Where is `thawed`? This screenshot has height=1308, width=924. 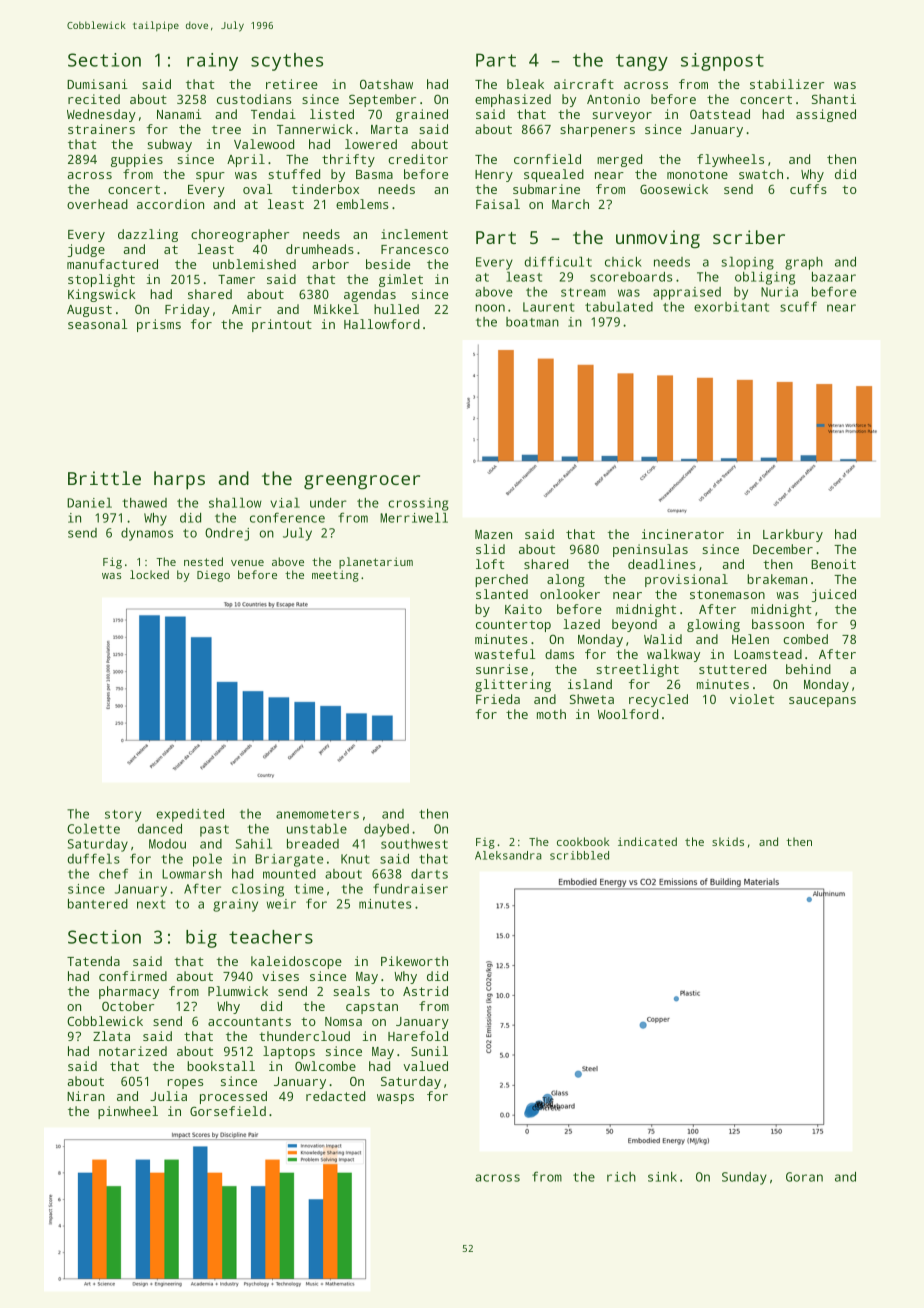
thawed is located at coordinates (144, 503).
